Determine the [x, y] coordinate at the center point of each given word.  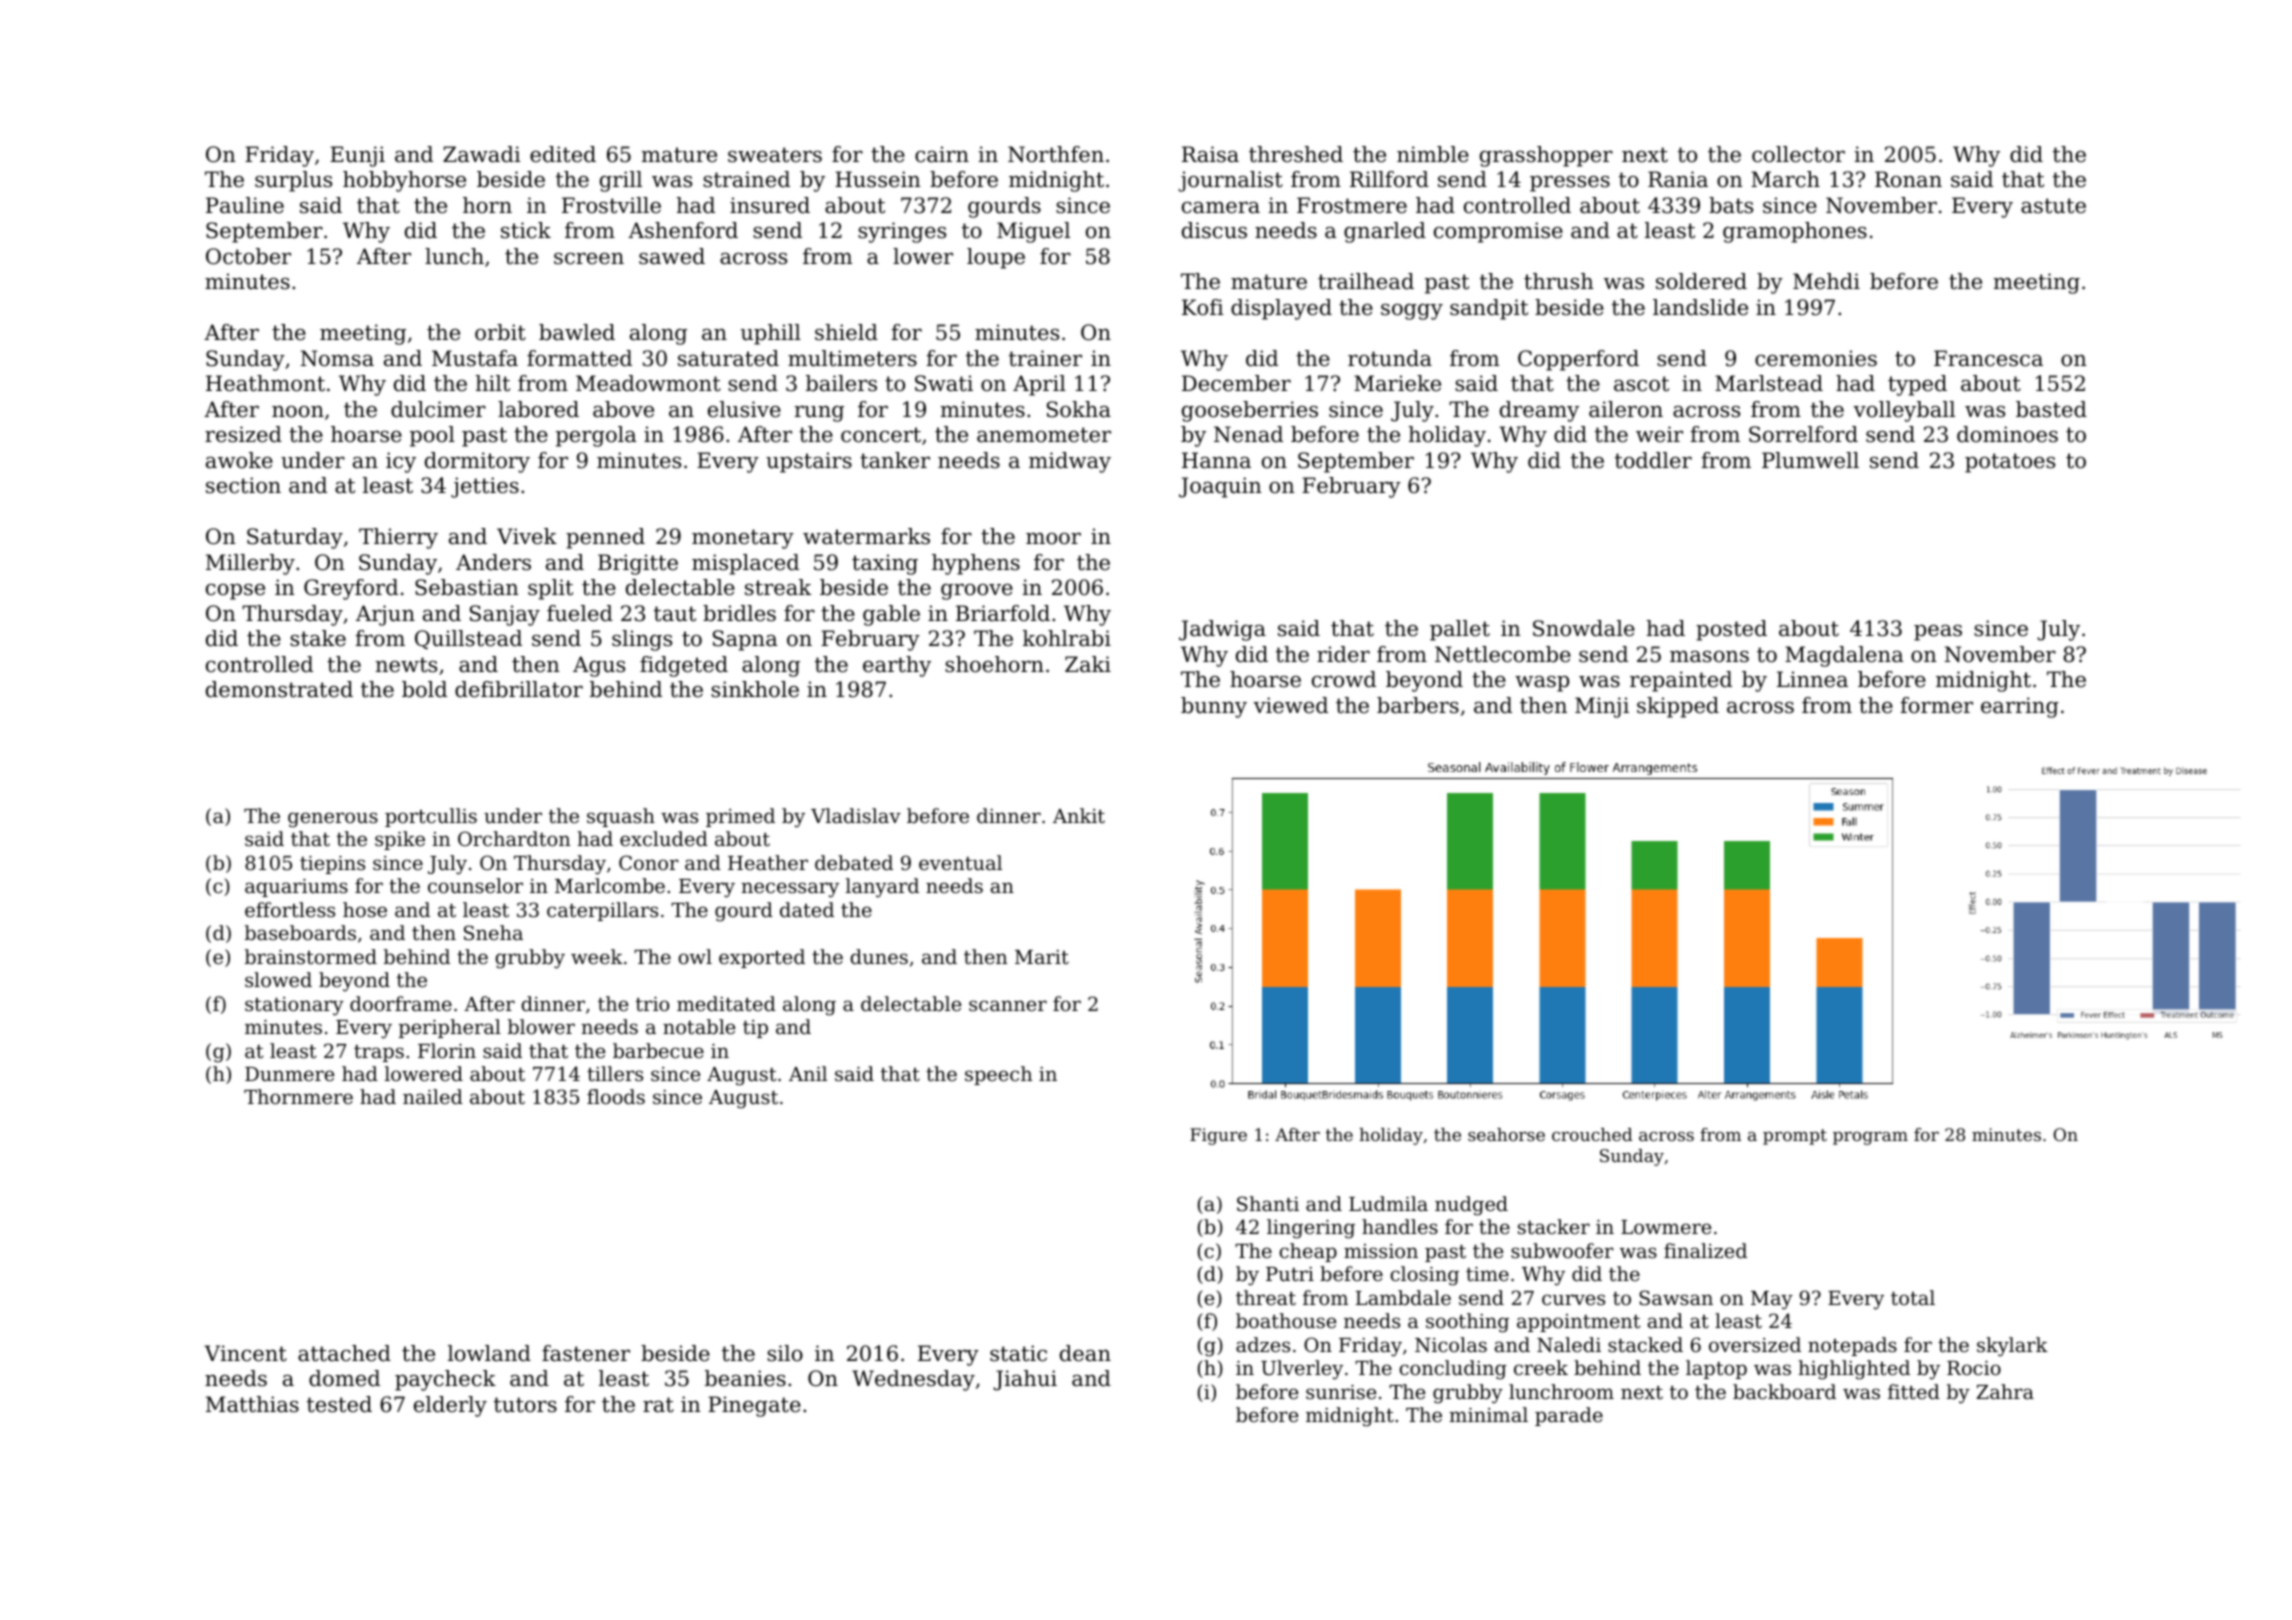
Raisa [1210, 154]
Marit [1042, 957]
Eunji [357, 156]
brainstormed [311, 956]
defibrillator [519, 689]
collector [1798, 154]
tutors [525, 1405]
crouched [1592, 1134]
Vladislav [856, 815]
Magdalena [1844, 656]
